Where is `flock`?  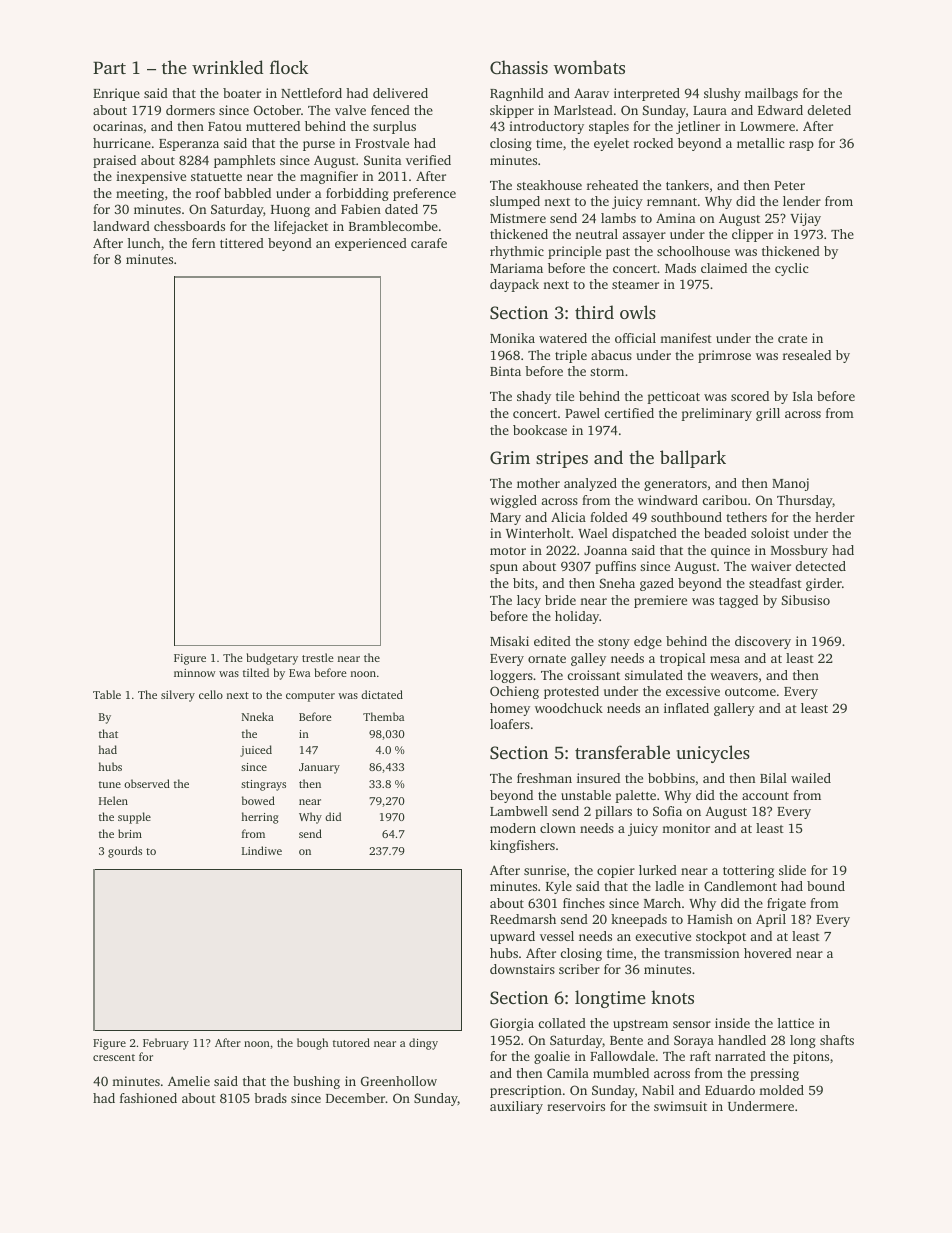 flock is located at coordinates (289, 67).
